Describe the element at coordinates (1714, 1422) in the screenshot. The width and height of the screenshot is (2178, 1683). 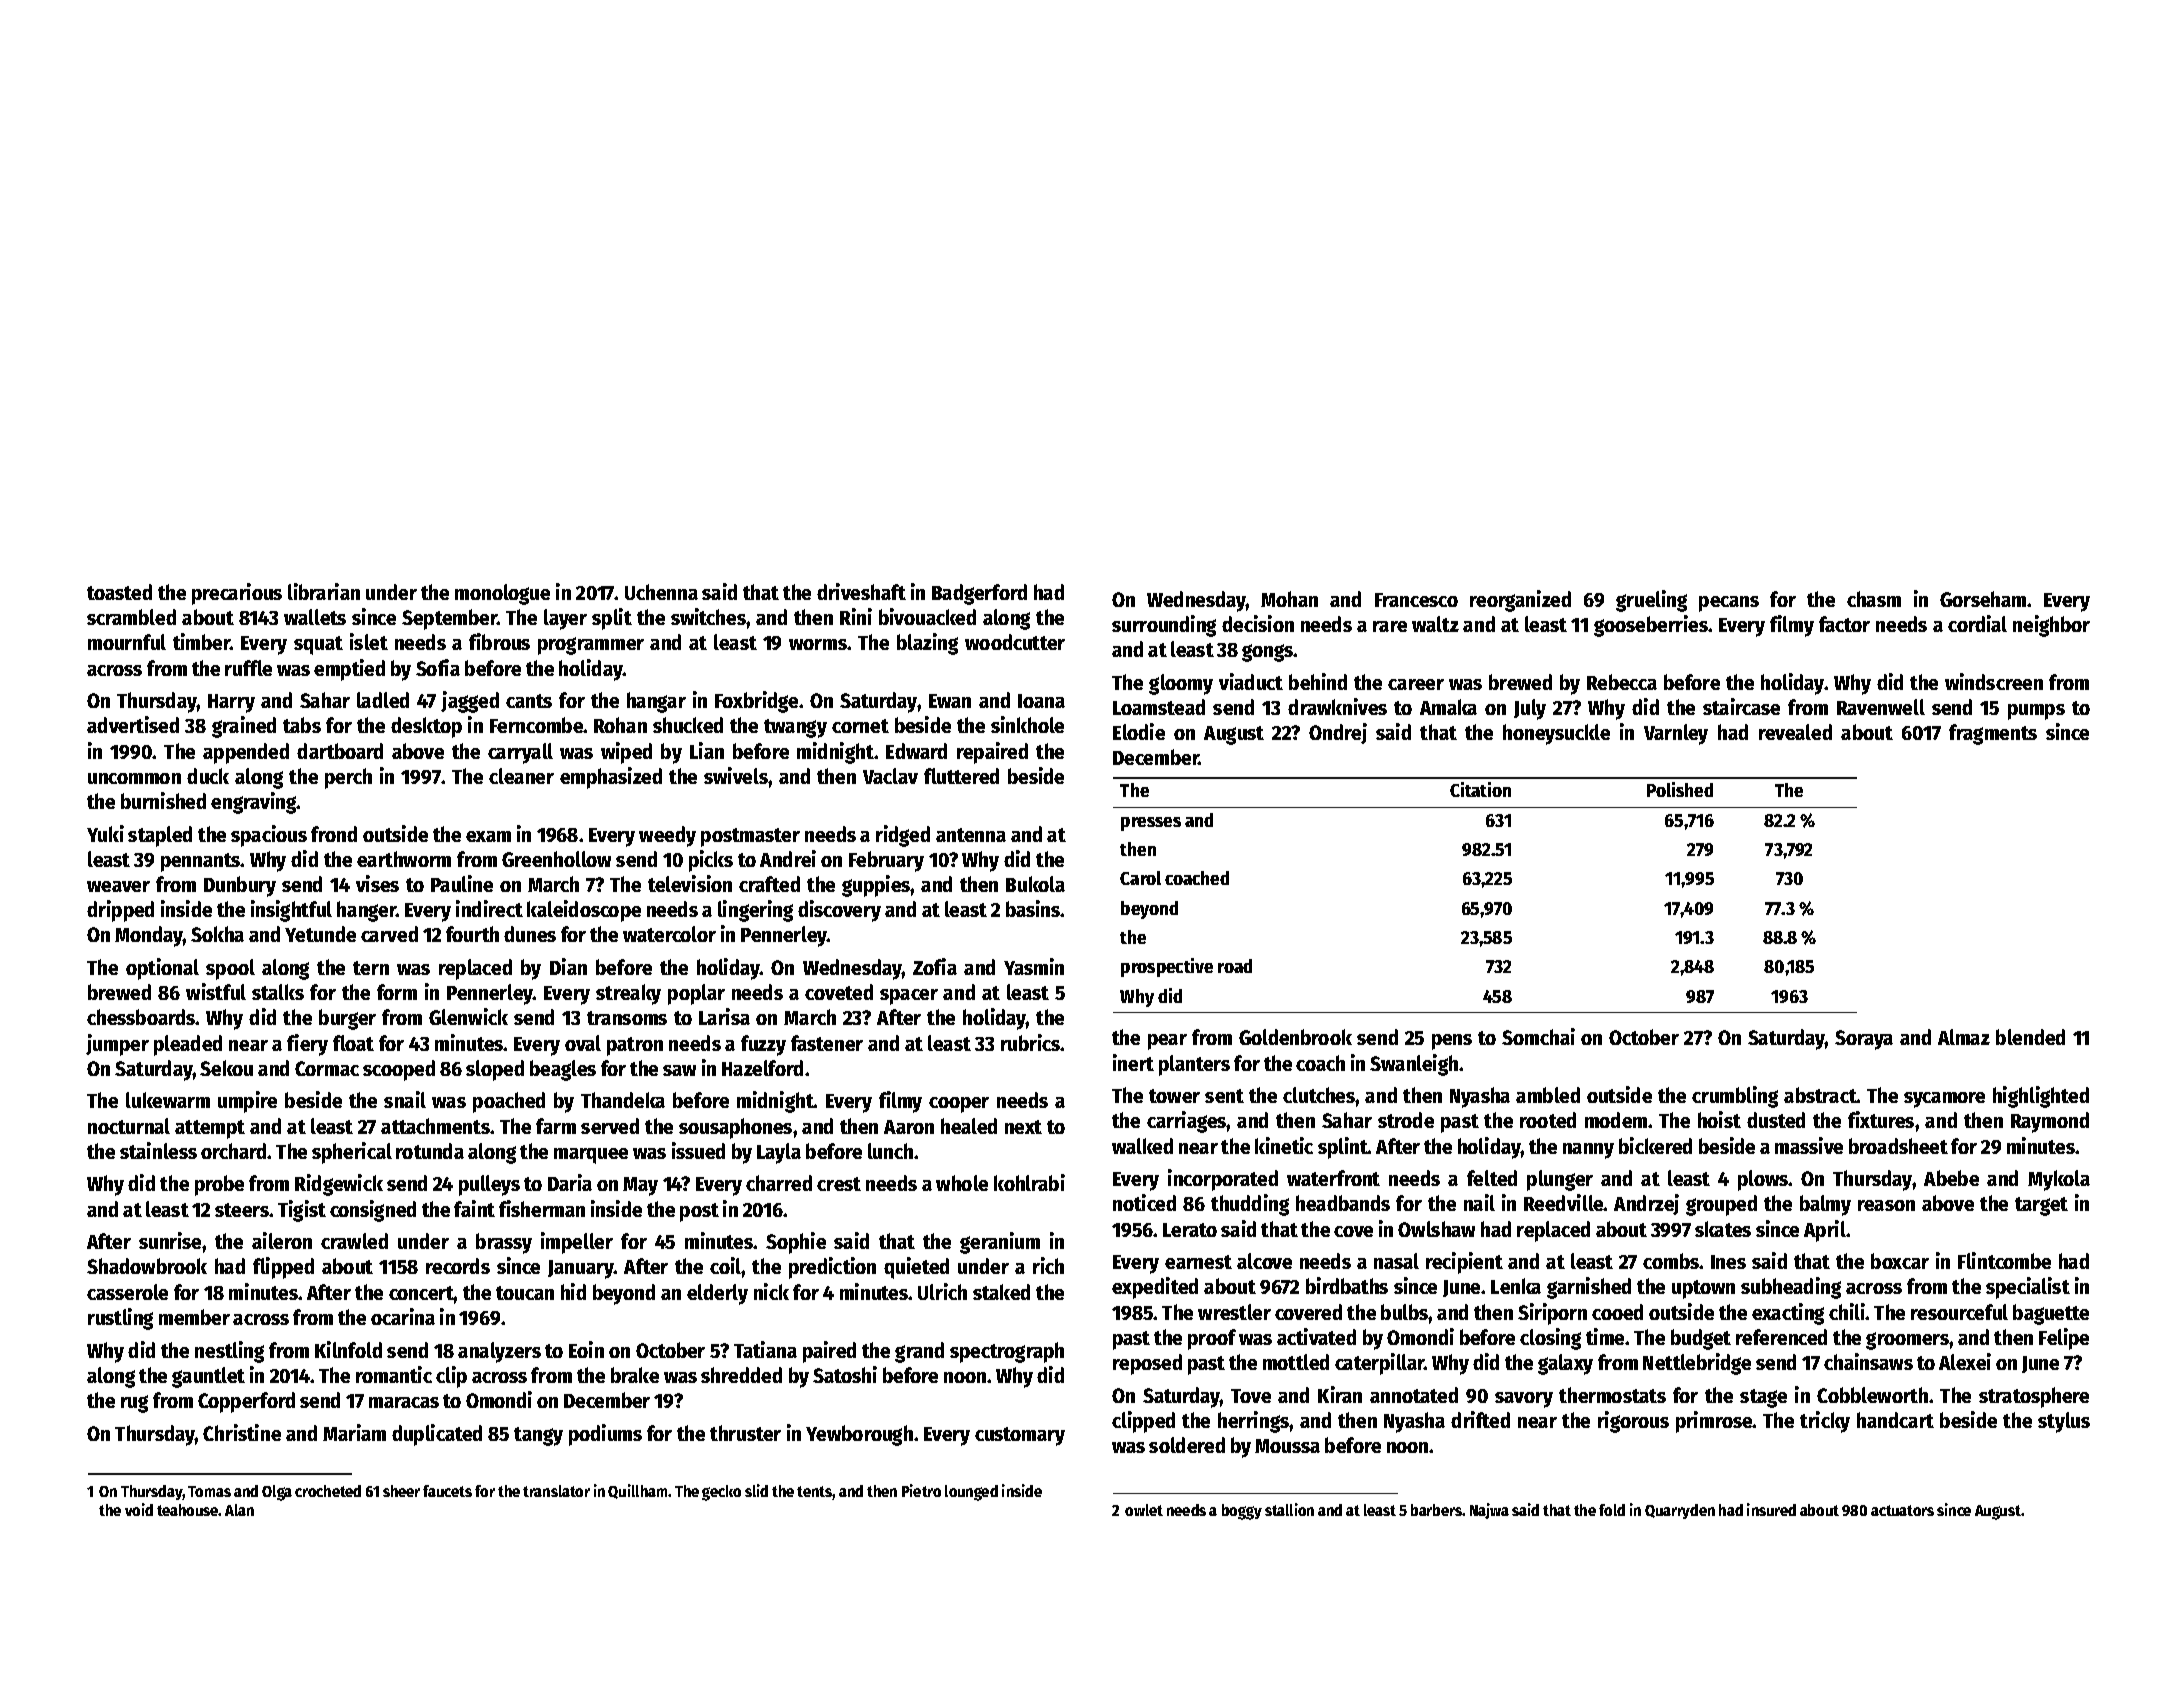
I see `primrose` at that location.
